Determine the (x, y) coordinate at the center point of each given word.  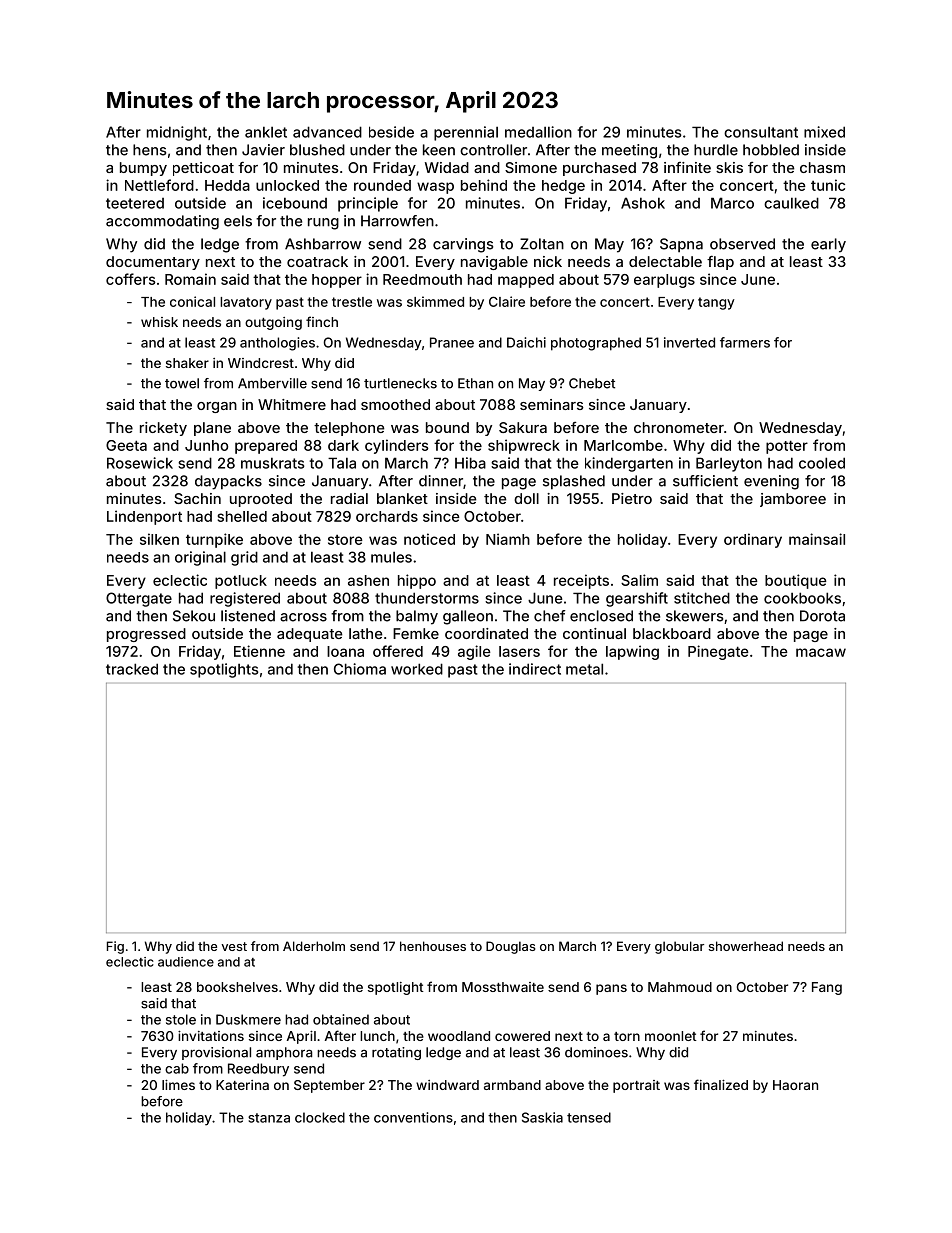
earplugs (664, 281)
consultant (761, 132)
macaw (821, 652)
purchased (599, 169)
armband (512, 1085)
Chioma (360, 669)
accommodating (162, 222)
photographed (596, 344)
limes (178, 1085)
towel (182, 383)
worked (417, 669)
